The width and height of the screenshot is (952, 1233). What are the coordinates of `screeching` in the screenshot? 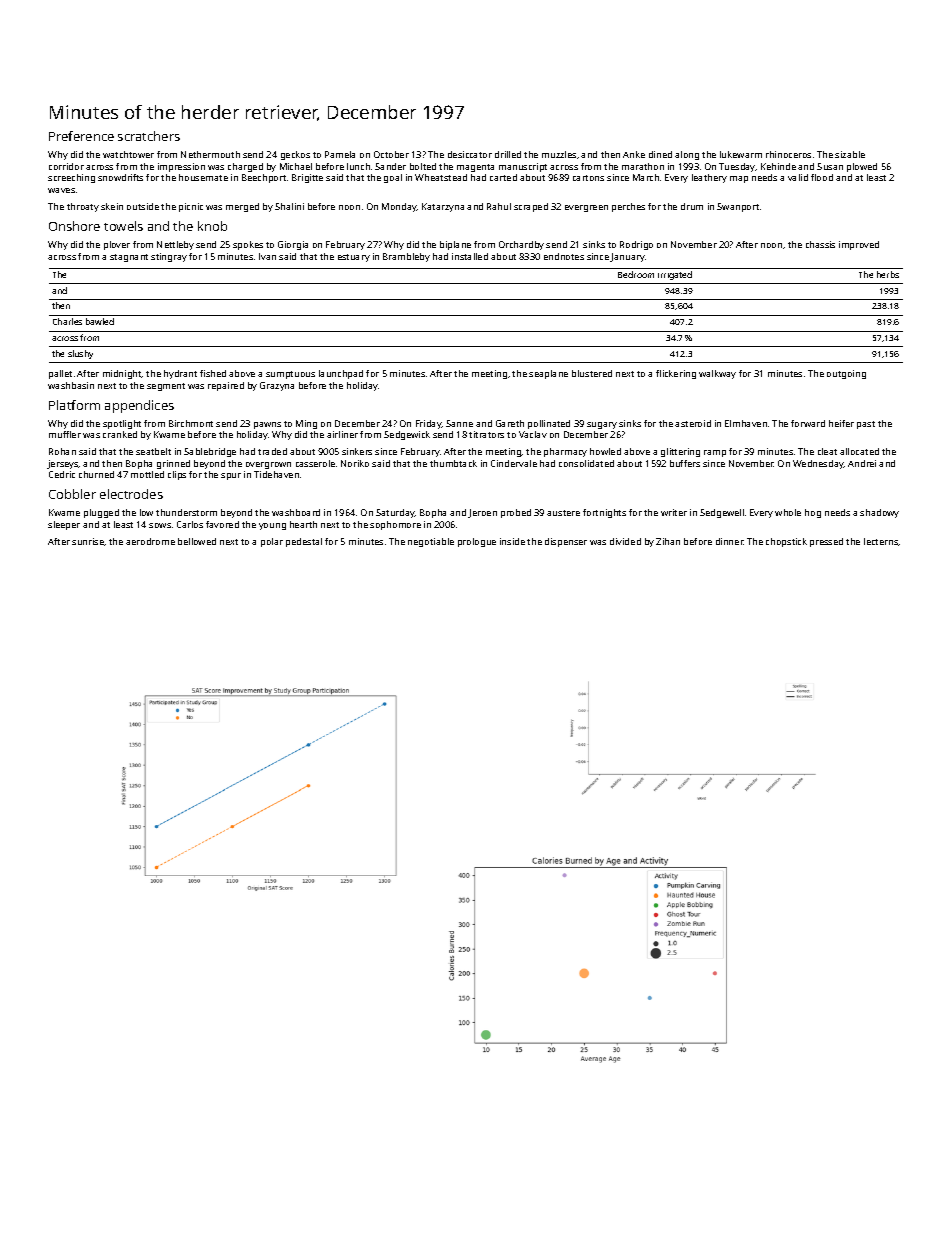 It's located at (71, 178).
